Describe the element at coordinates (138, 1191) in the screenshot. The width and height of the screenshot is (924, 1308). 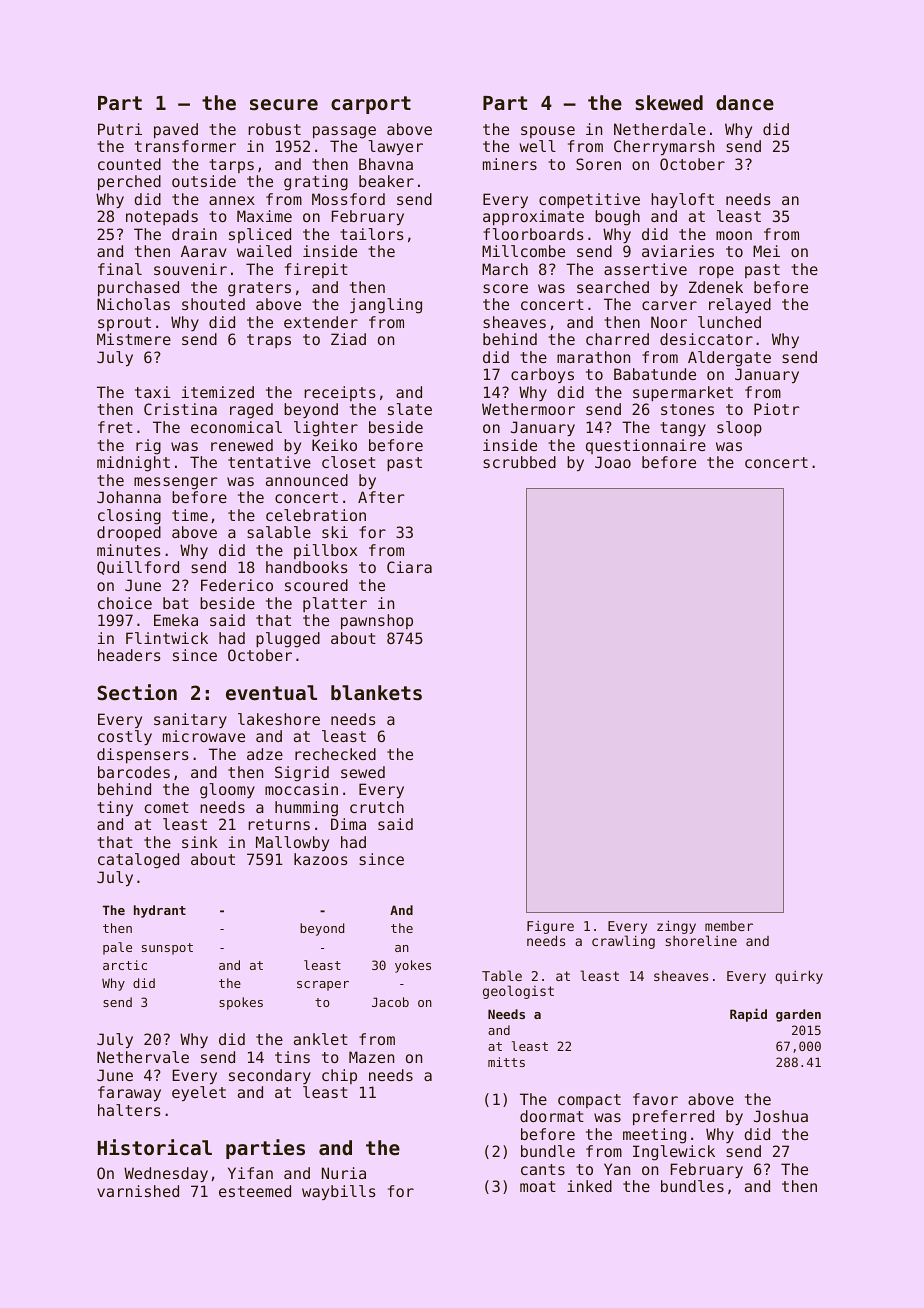
I see `varnished` at that location.
